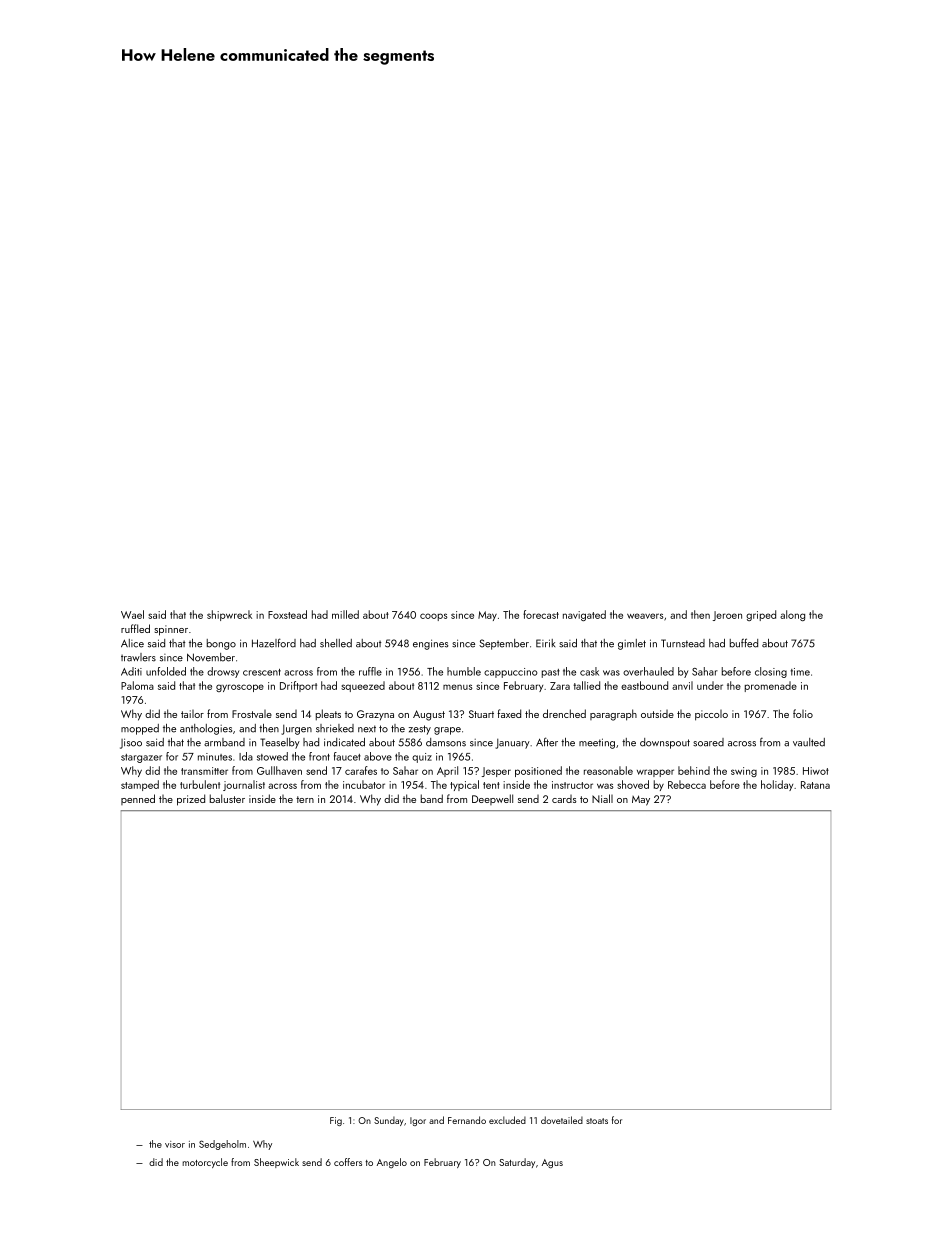 The image size is (952, 1233). Describe the element at coordinates (597, 1121) in the document. I see `stoats` at that location.
